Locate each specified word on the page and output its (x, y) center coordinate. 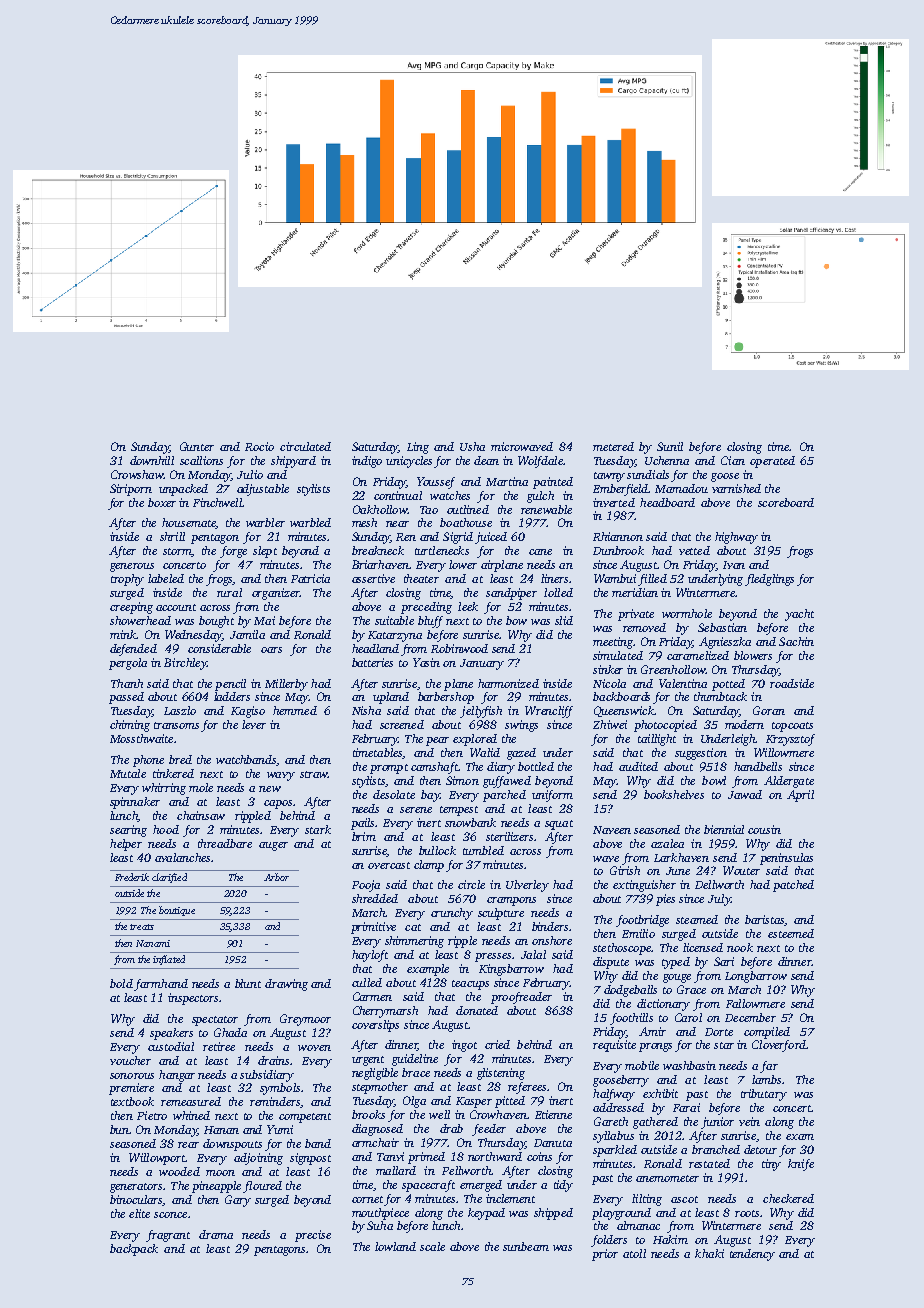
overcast (389, 865)
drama (216, 1234)
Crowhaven (498, 1114)
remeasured (191, 1101)
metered (613, 446)
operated (772, 462)
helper (126, 845)
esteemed (791, 933)
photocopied (665, 726)
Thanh (127, 683)
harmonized (508, 683)
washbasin (689, 1065)
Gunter (197, 446)
